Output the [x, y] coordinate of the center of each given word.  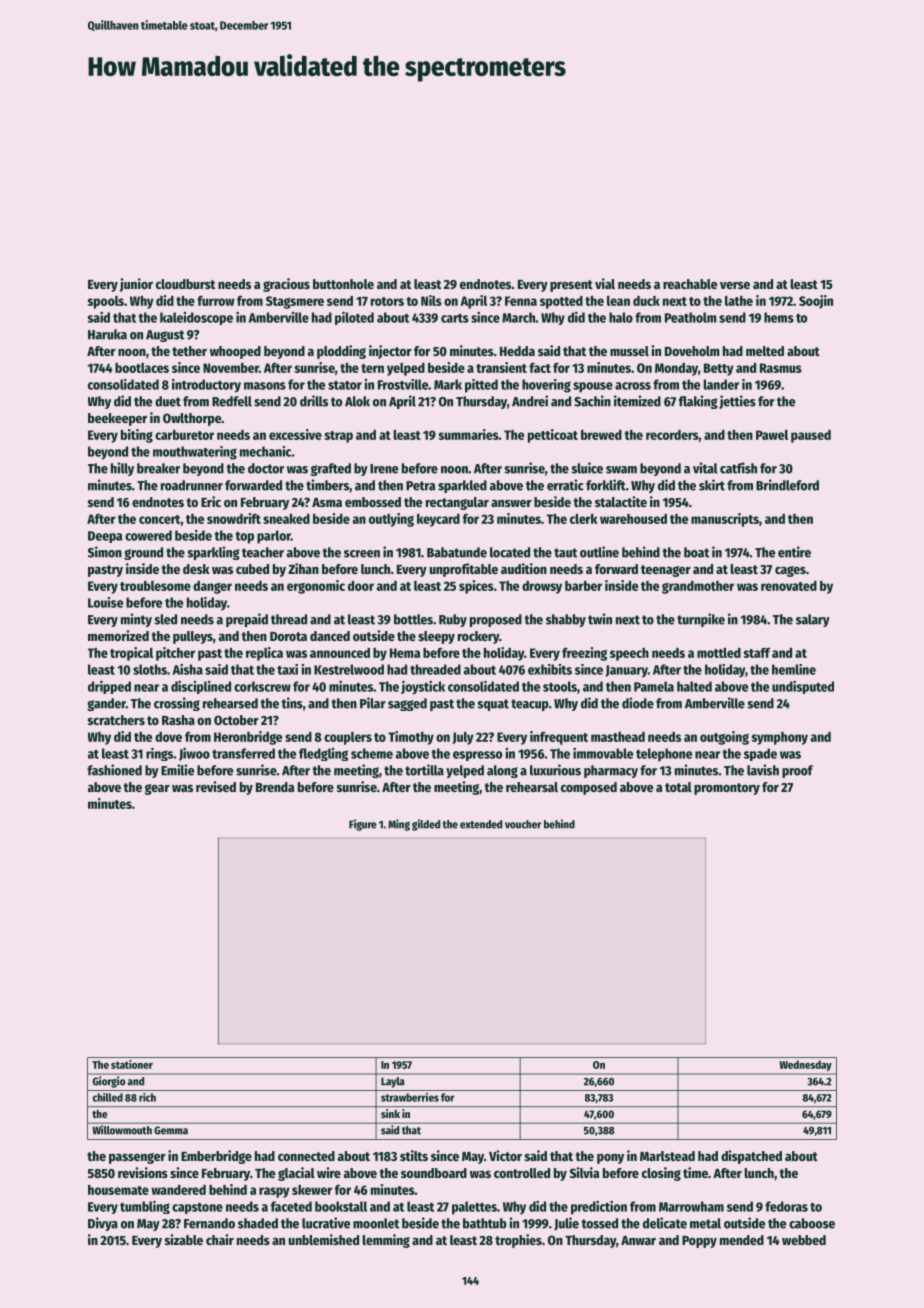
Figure [363, 825]
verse [735, 285]
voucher [523, 824]
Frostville [403, 384]
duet [168, 401]
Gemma [171, 1130]
